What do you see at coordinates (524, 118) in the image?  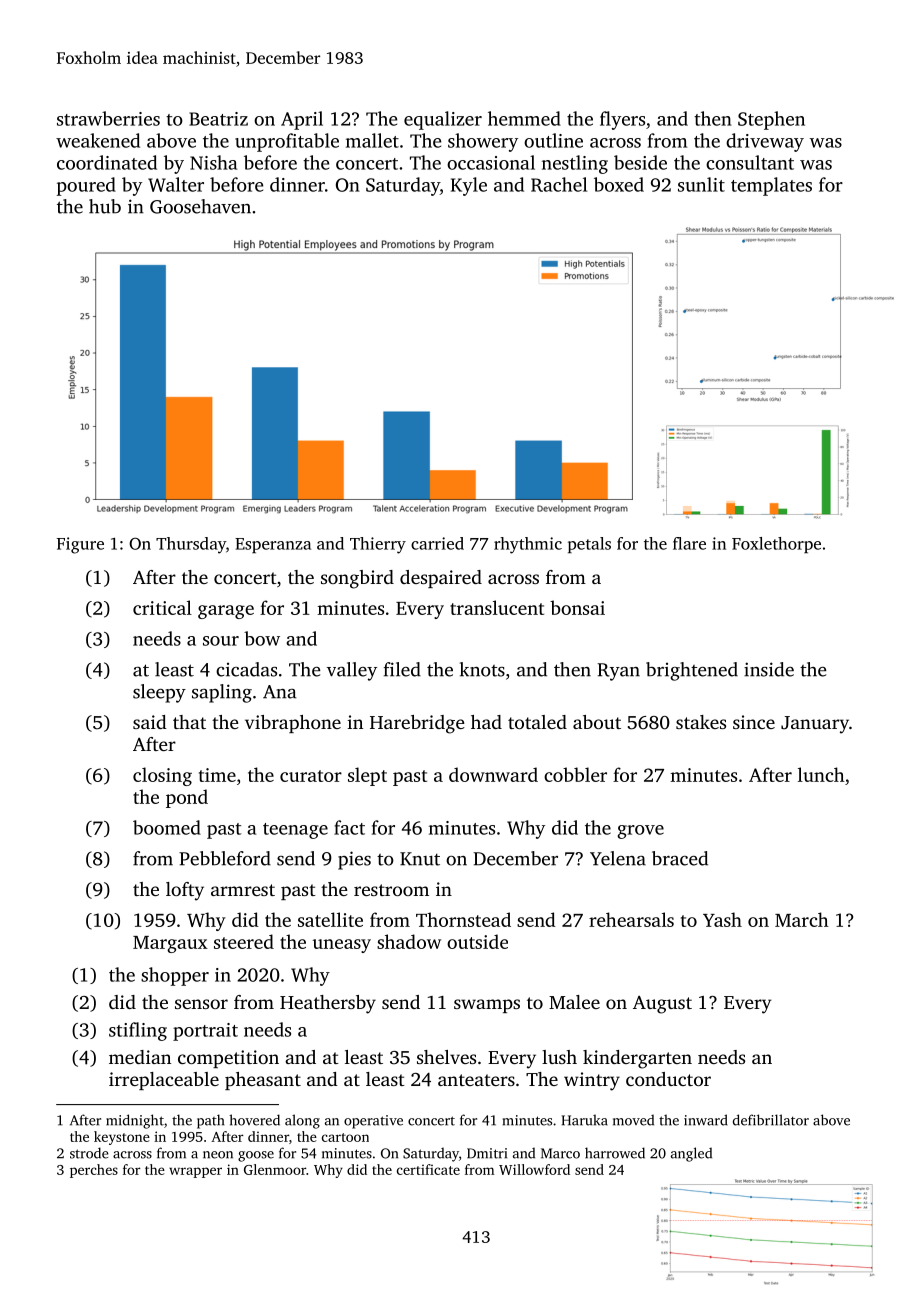 I see `hemmed` at bounding box center [524, 118].
